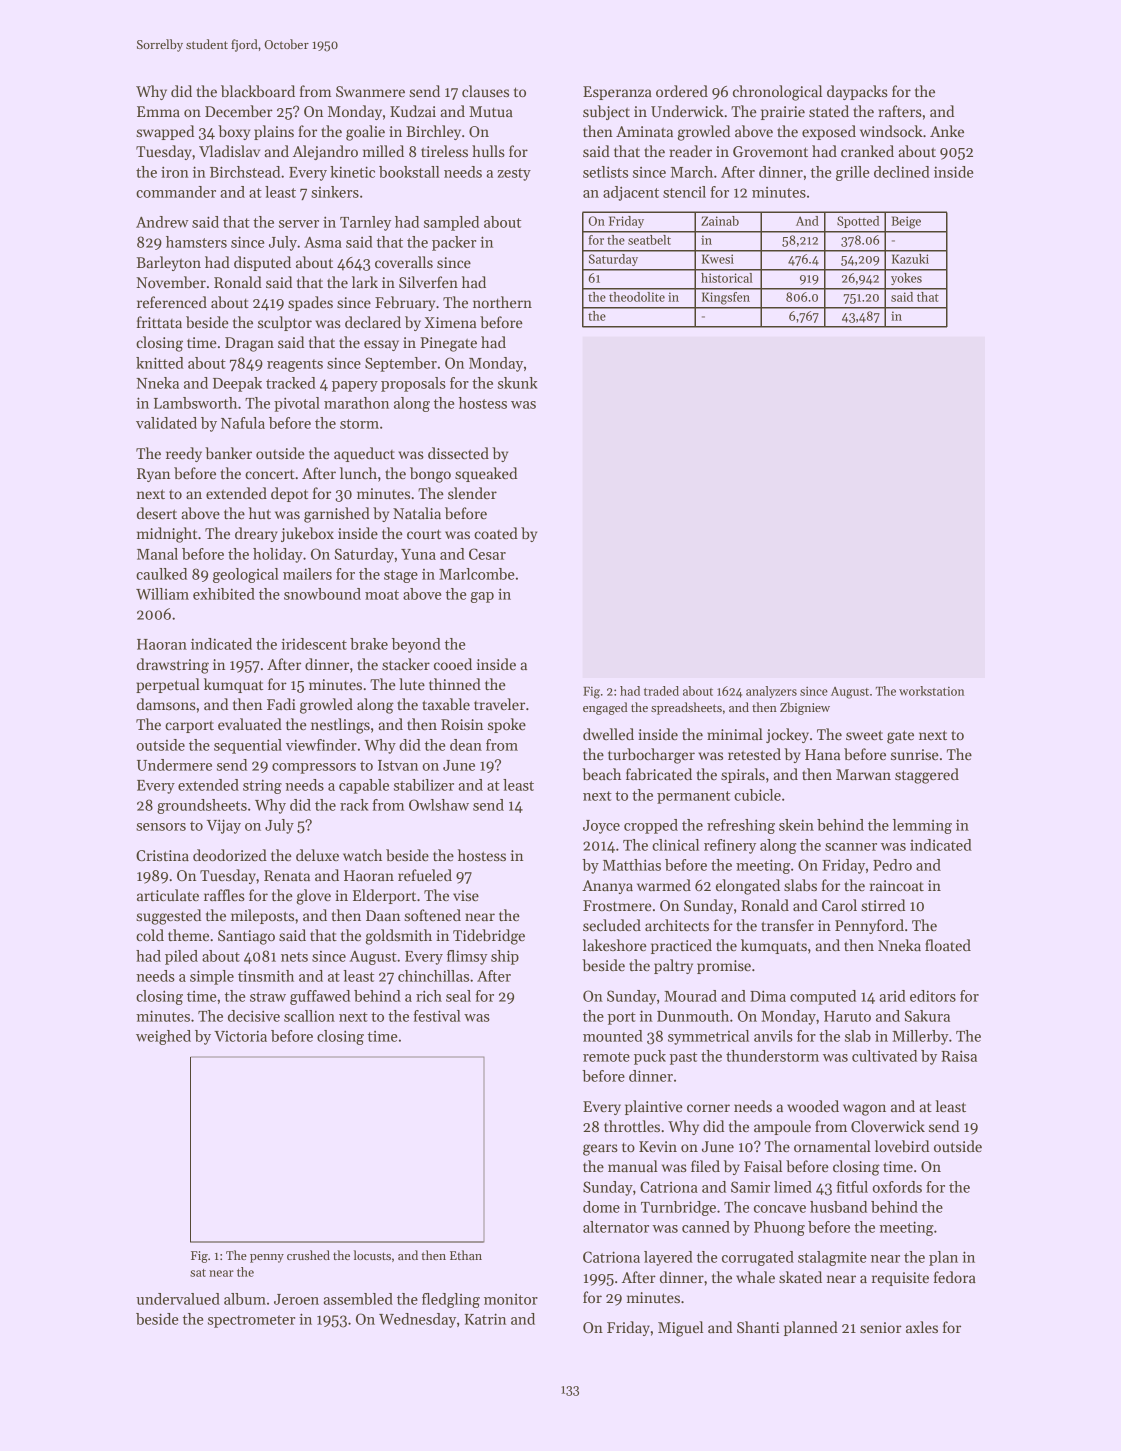  Describe the element at coordinates (768, 996) in the screenshot. I see `Dima` at that location.
